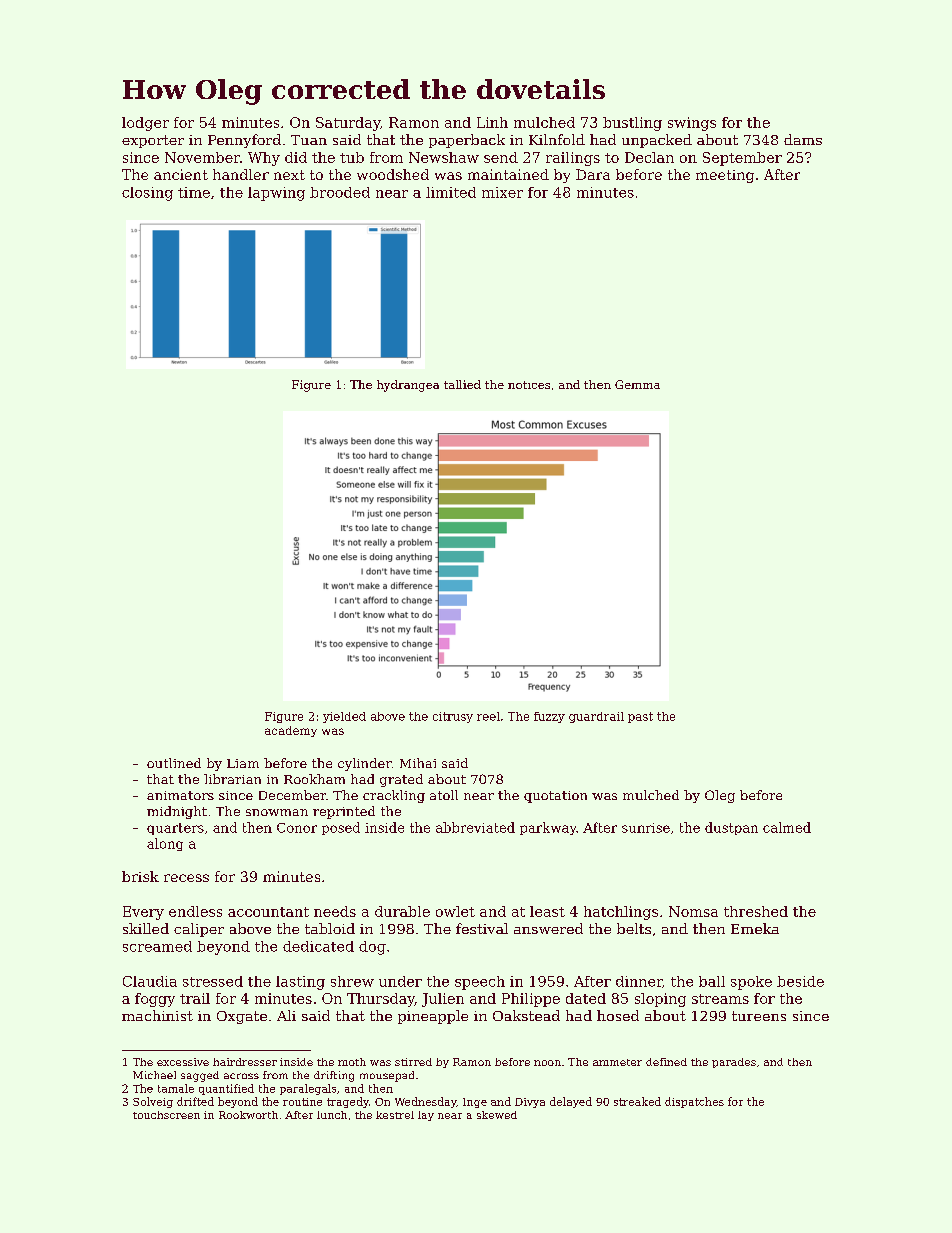 Image resolution: width=952 pixels, height=1233 pixels. I want to click on yielded, so click(344, 717).
